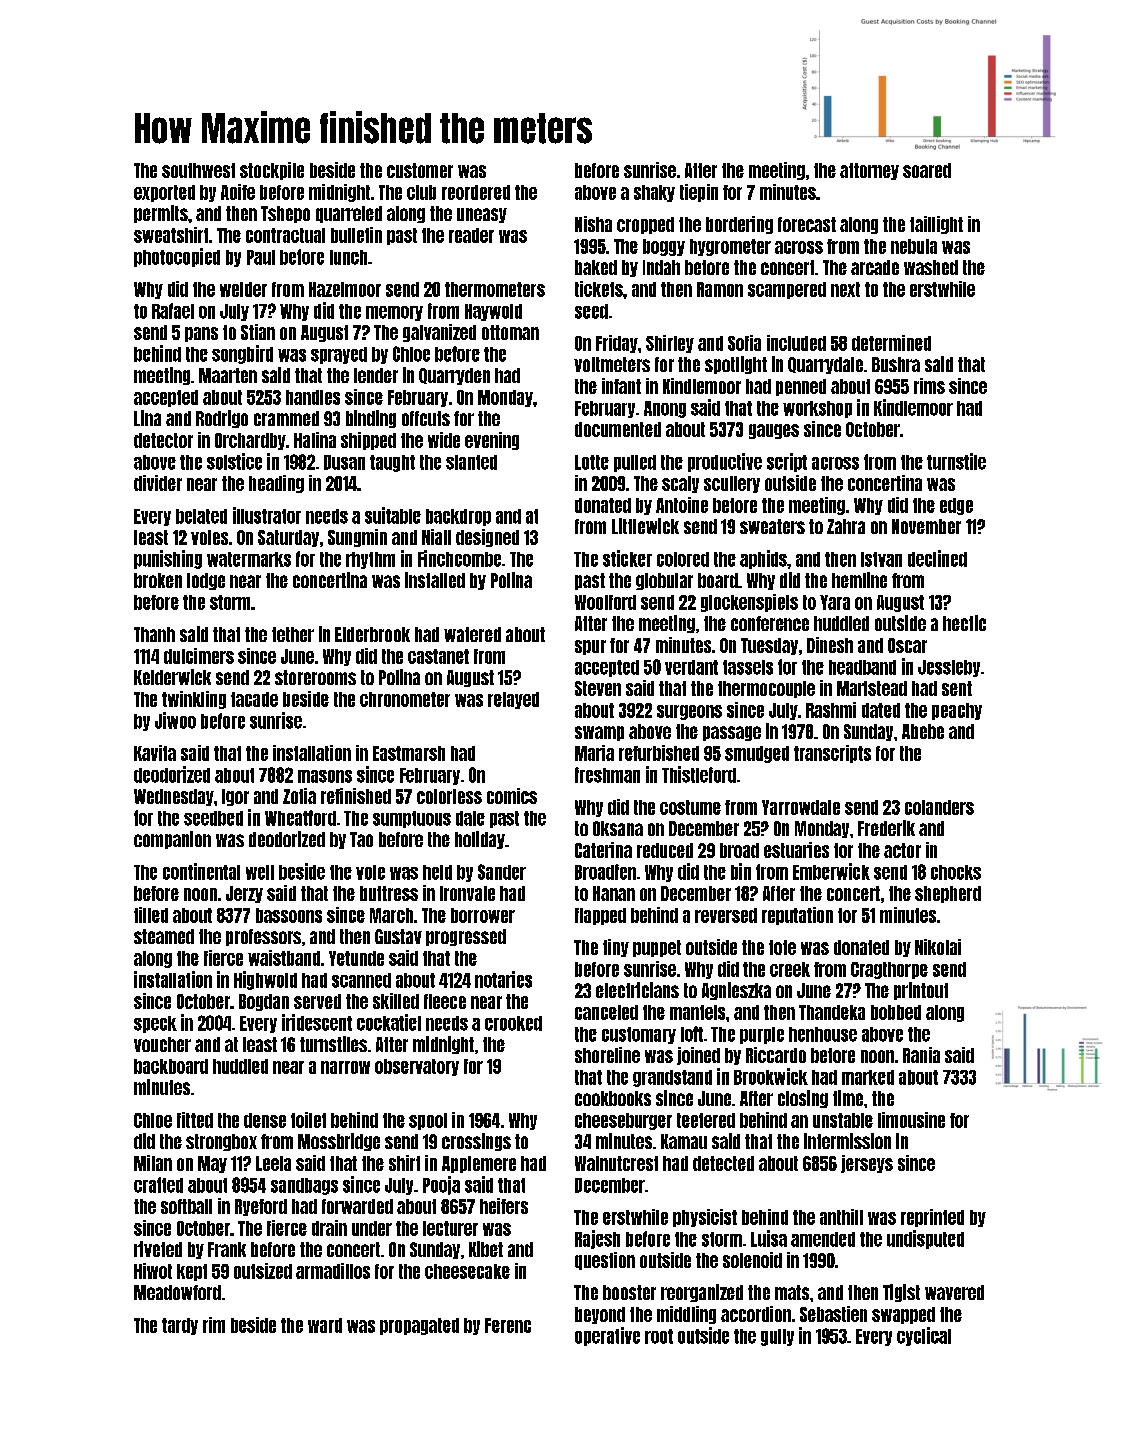 The height and width of the document is (1451, 1121). What do you see at coordinates (803, 1099) in the document?
I see `closing` at bounding box center [803, 1099].
